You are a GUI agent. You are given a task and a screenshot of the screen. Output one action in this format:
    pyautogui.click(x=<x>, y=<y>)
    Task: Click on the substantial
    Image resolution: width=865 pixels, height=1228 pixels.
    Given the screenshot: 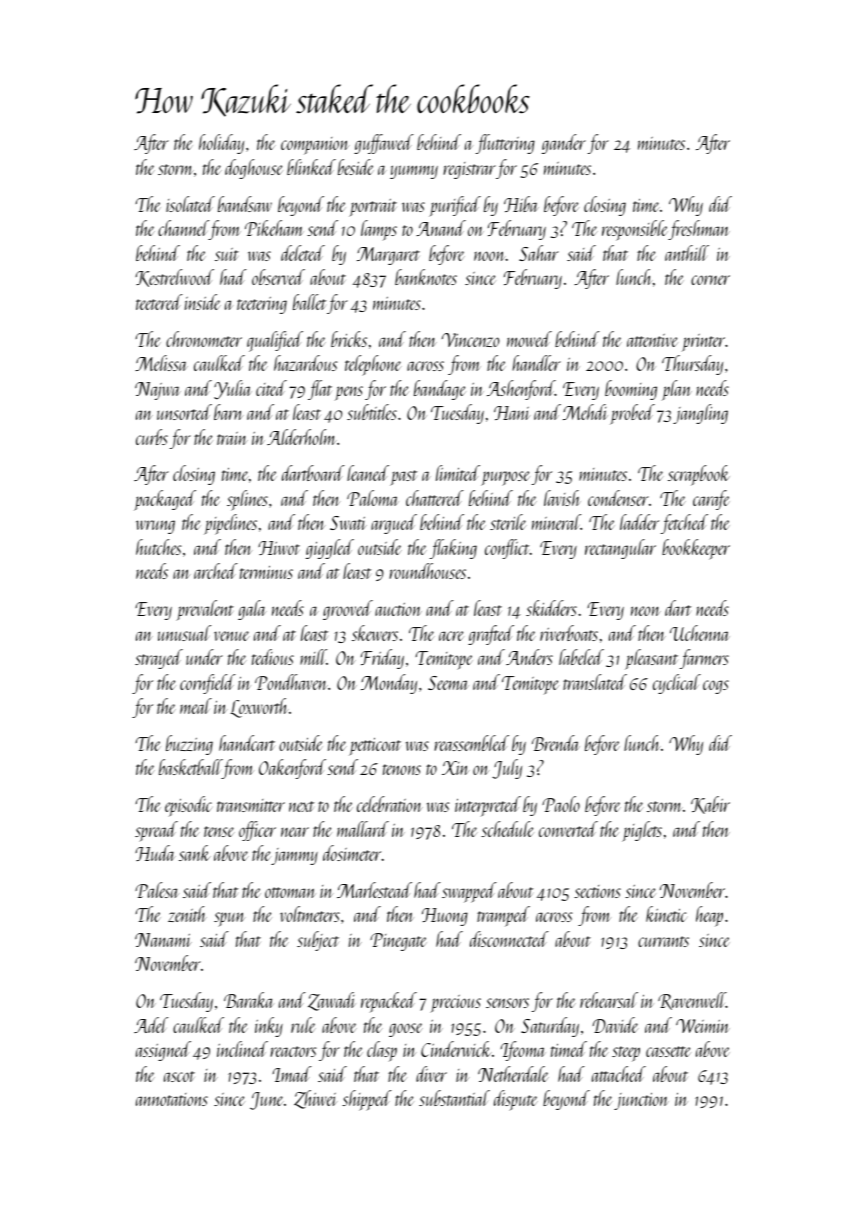 What is the action you would take?
    pyautogui.click(x=454, y=1098)
